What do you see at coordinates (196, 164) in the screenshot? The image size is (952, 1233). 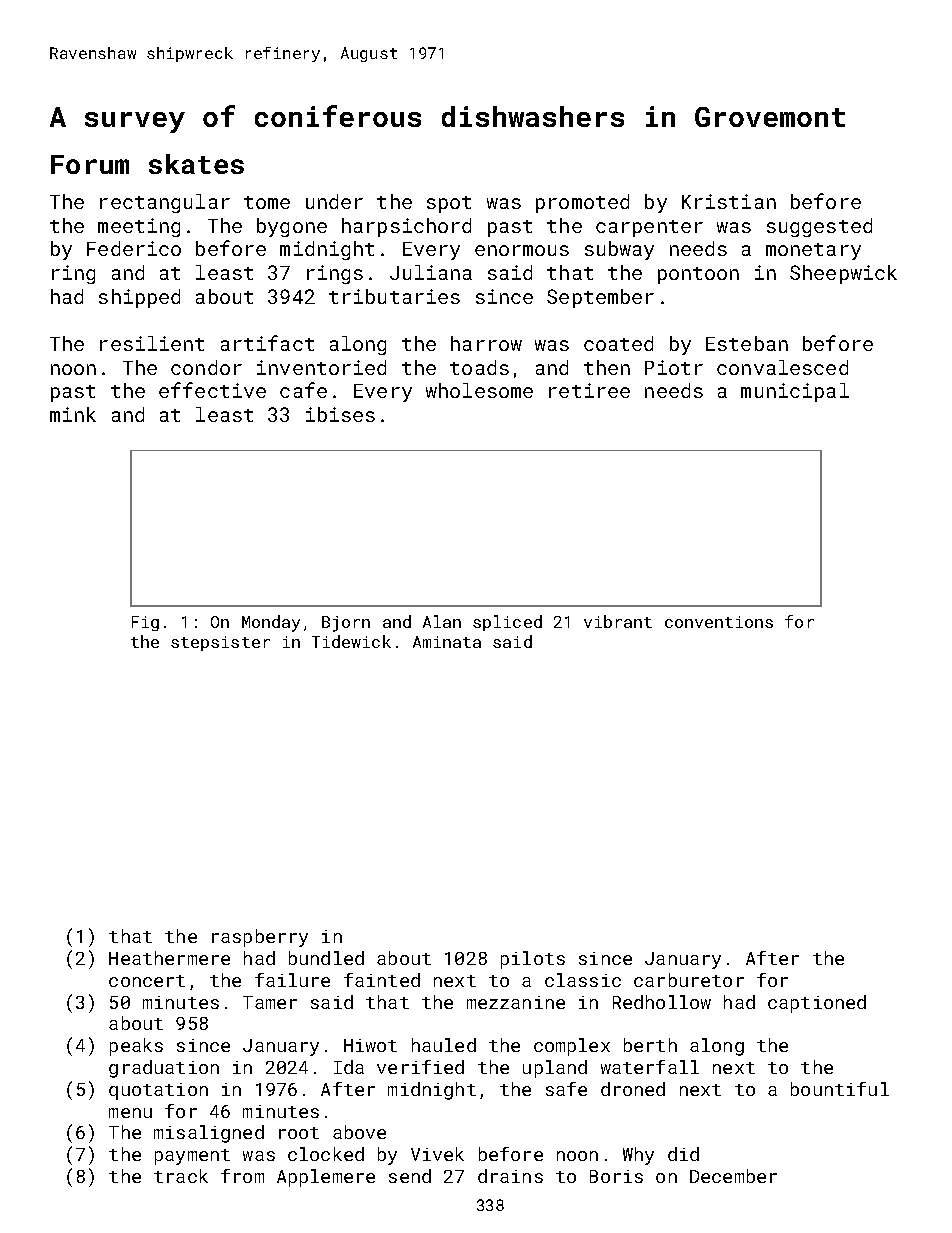 I see `skates` at bounding box center [196, 164].
